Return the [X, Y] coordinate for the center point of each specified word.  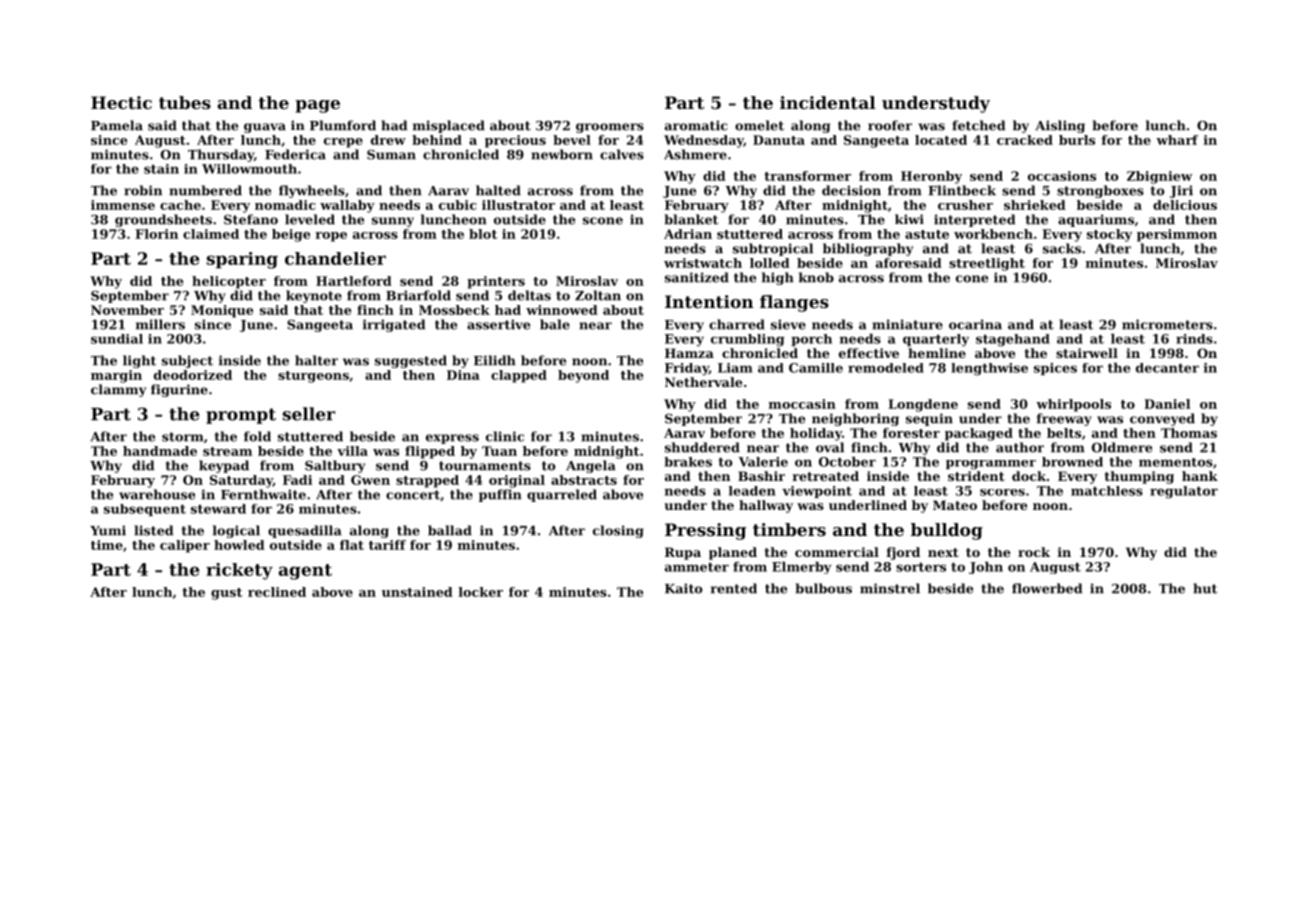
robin [143, 190]
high [778, 278]
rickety [239, 571]
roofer [890, 125]
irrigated [394, 325]
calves [622, 154]
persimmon [1177, 235]
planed [733, 553]
